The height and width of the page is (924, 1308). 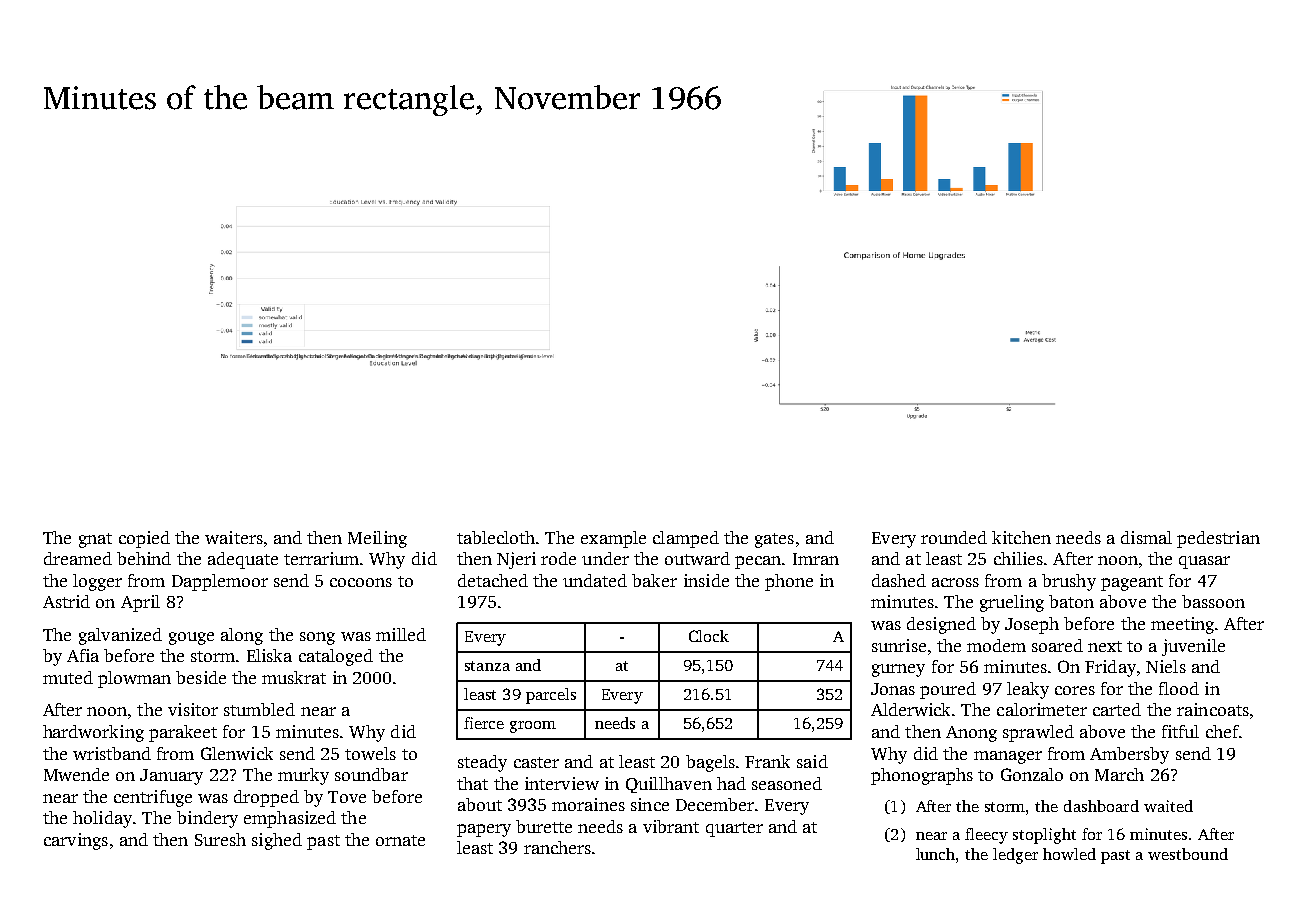 I want to click on clamped, so click(x=686, y=539).
